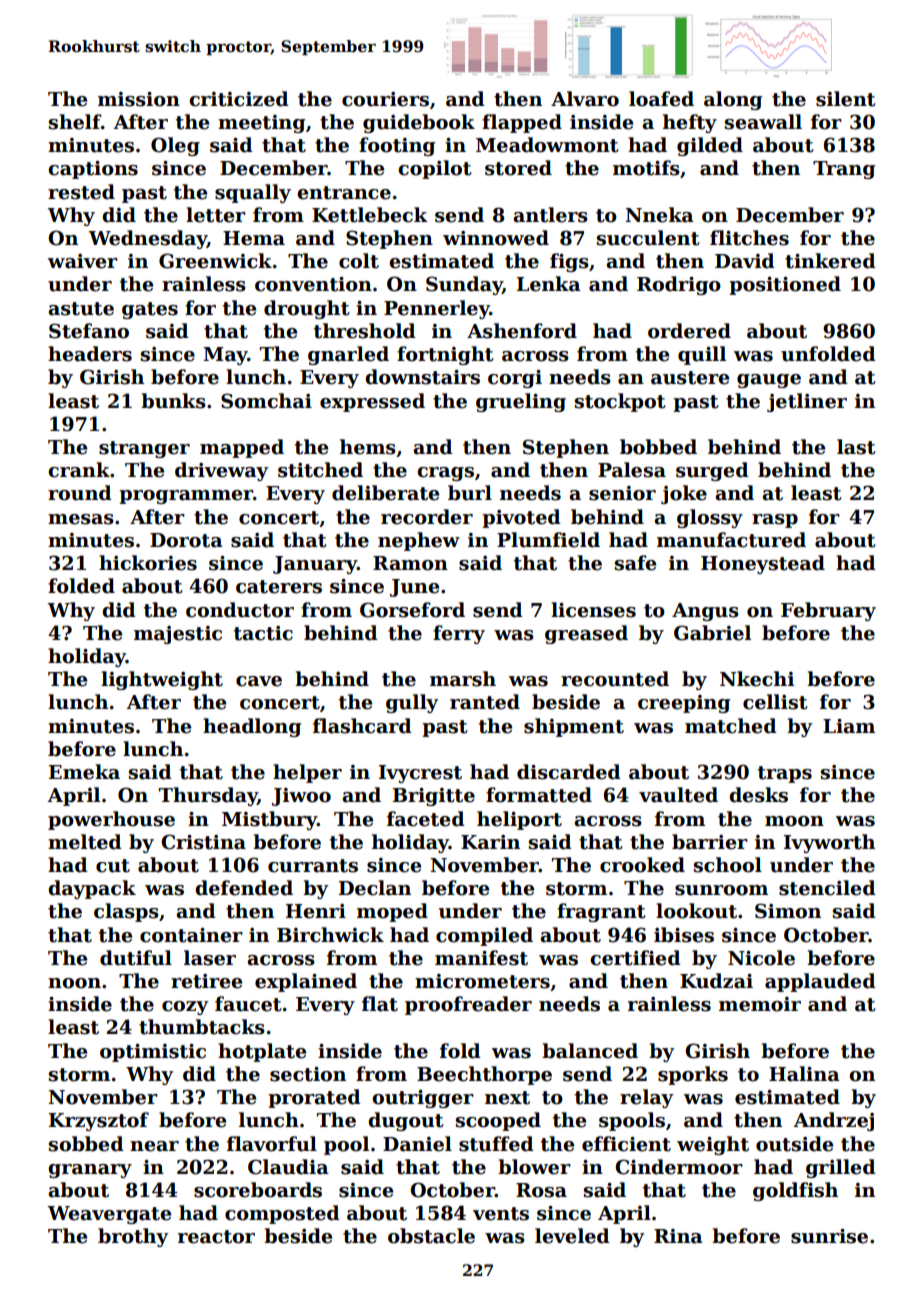 This screenshot has width=924, height=1308. I want to click on composted, so click(282, 1214).
